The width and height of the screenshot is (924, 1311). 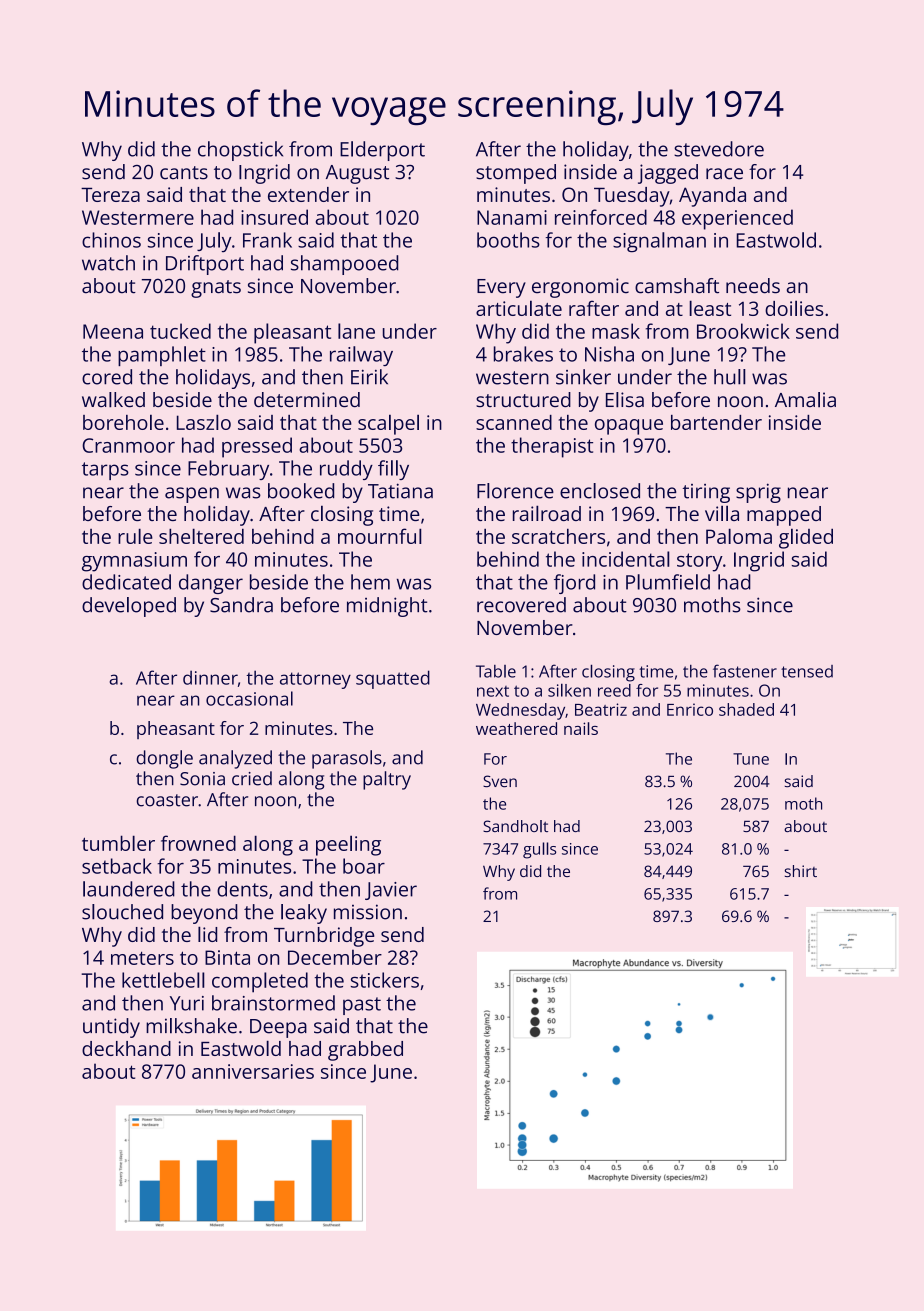 What do you see at coordinates (501, 288) in the screenshot?
I see `Every` at bounding box center [501, 288].
